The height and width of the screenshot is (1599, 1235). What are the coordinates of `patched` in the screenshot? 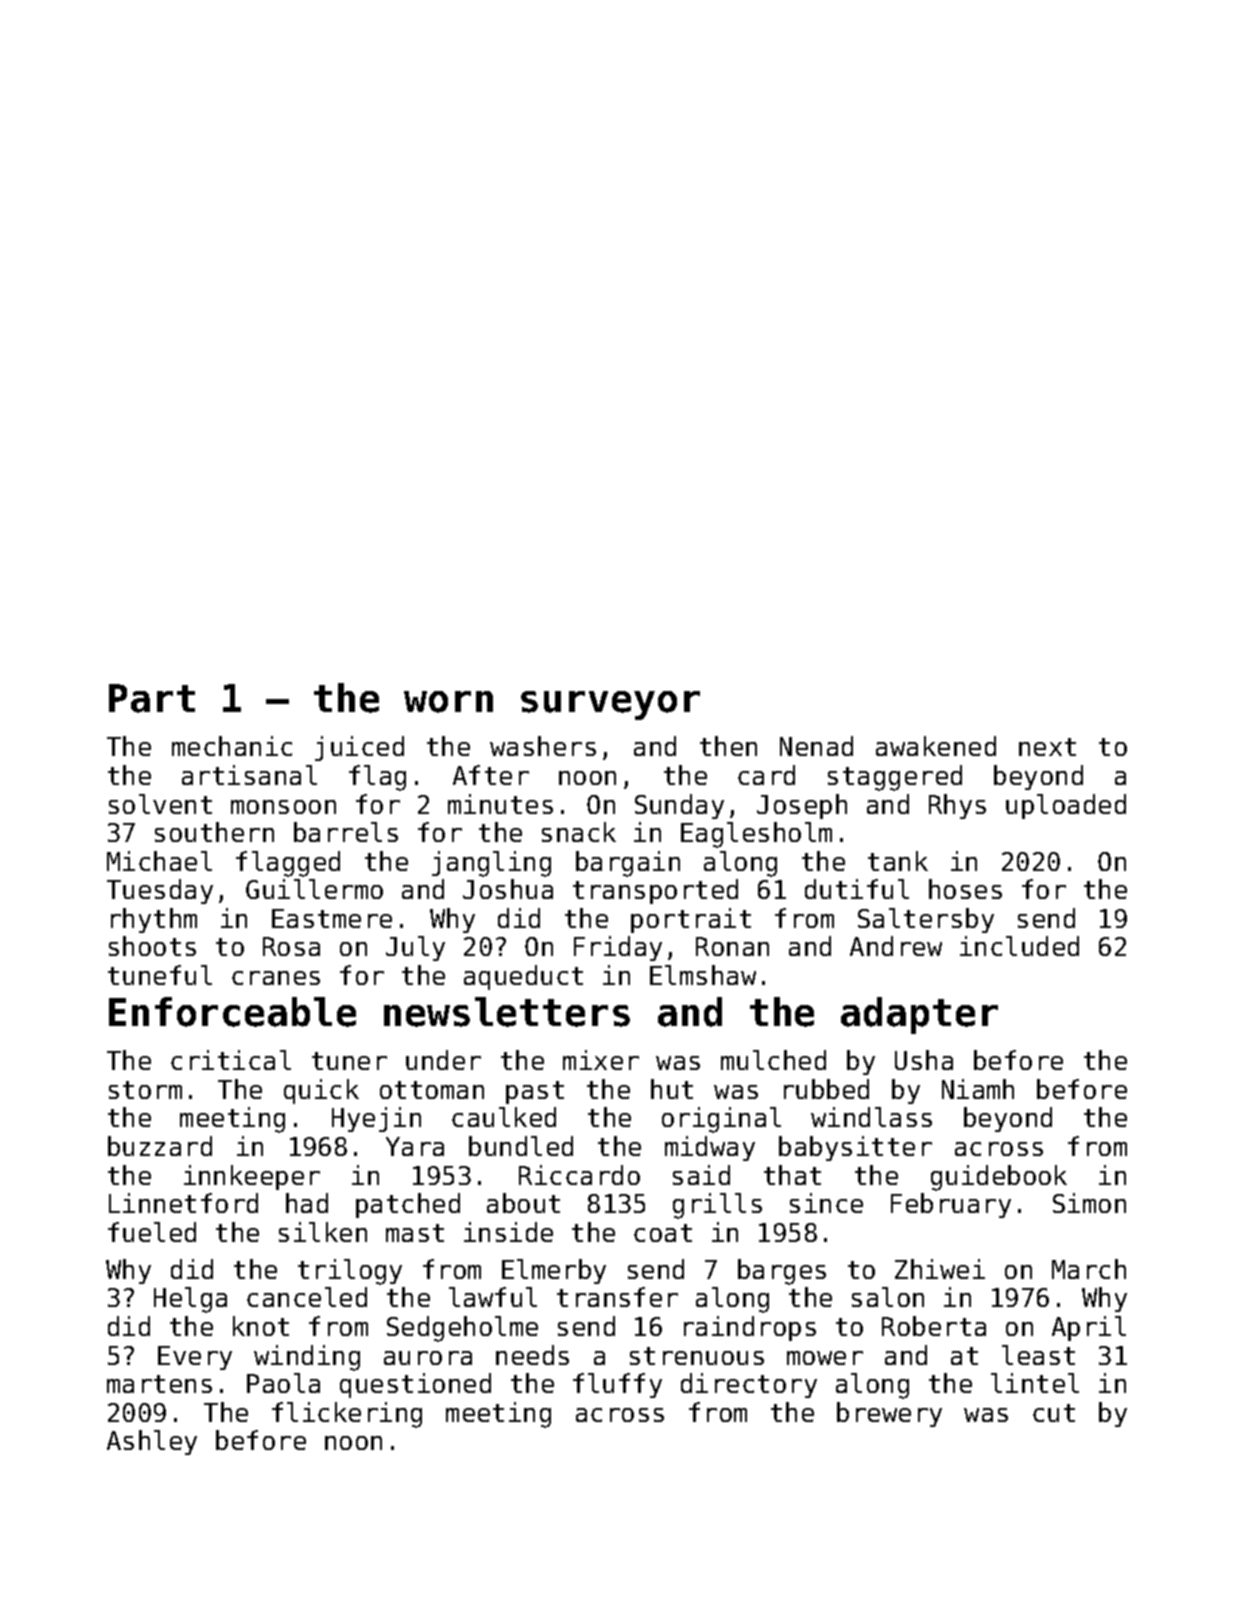 It's located at (408, 1205).
